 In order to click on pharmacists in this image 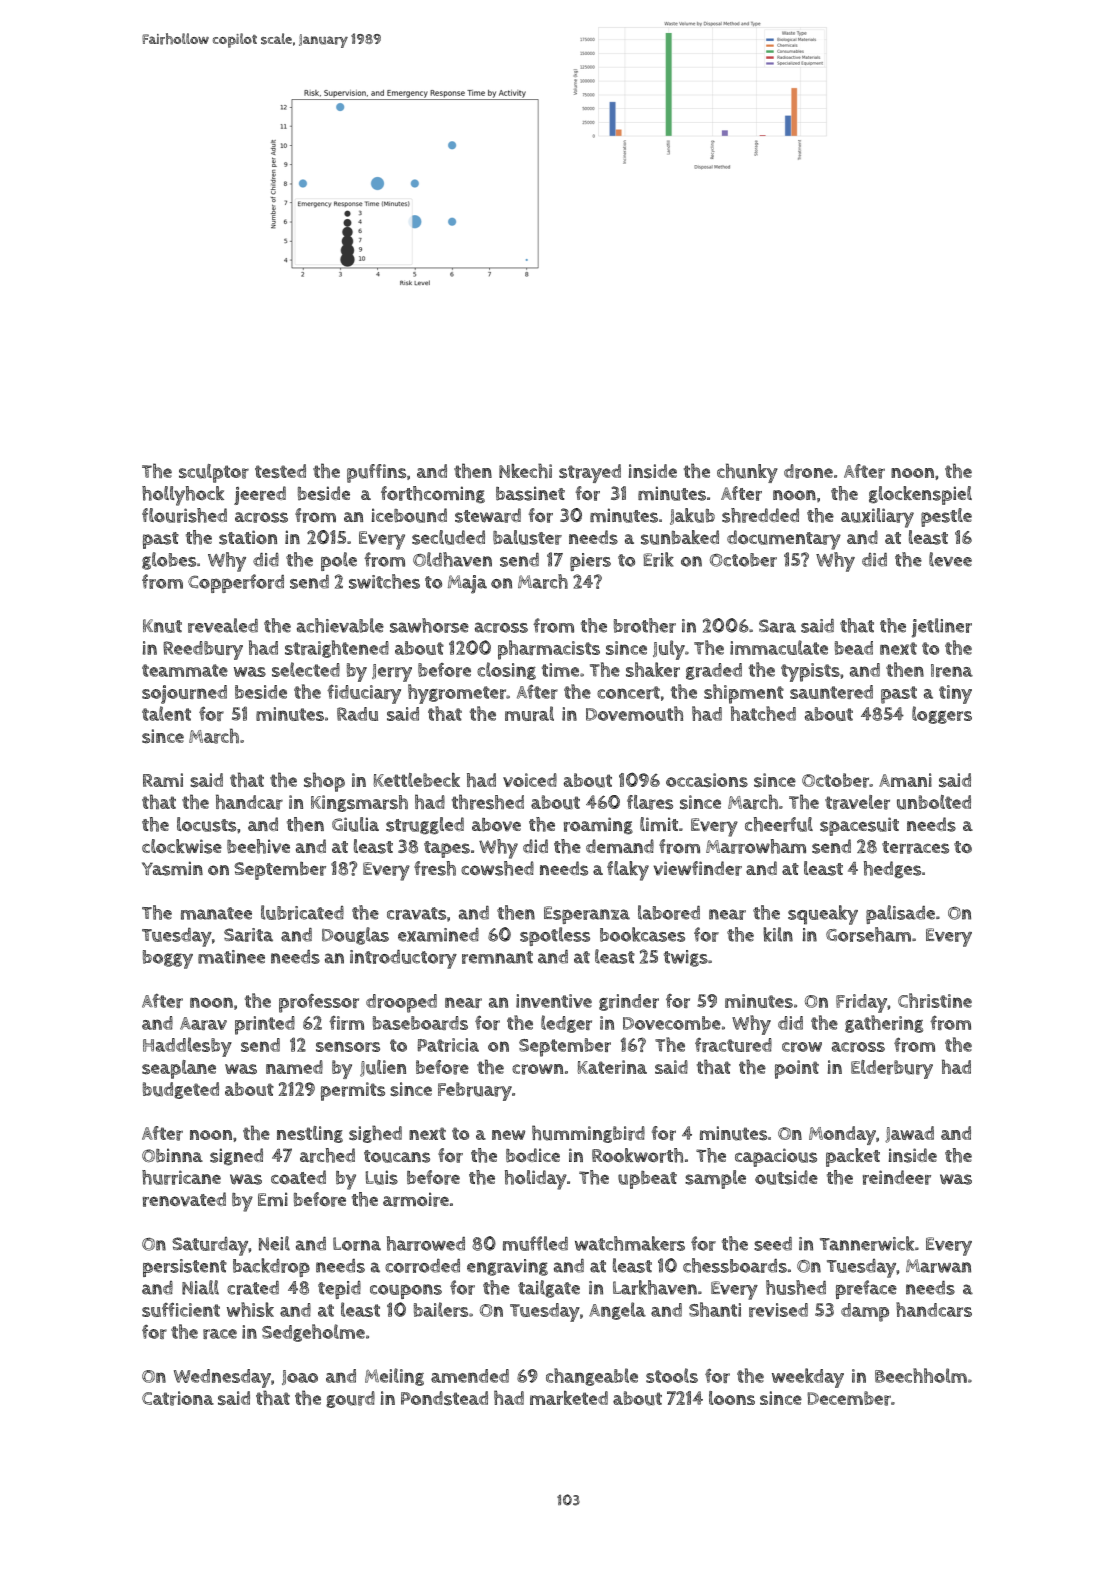, I will do `click(549, 650)`.
